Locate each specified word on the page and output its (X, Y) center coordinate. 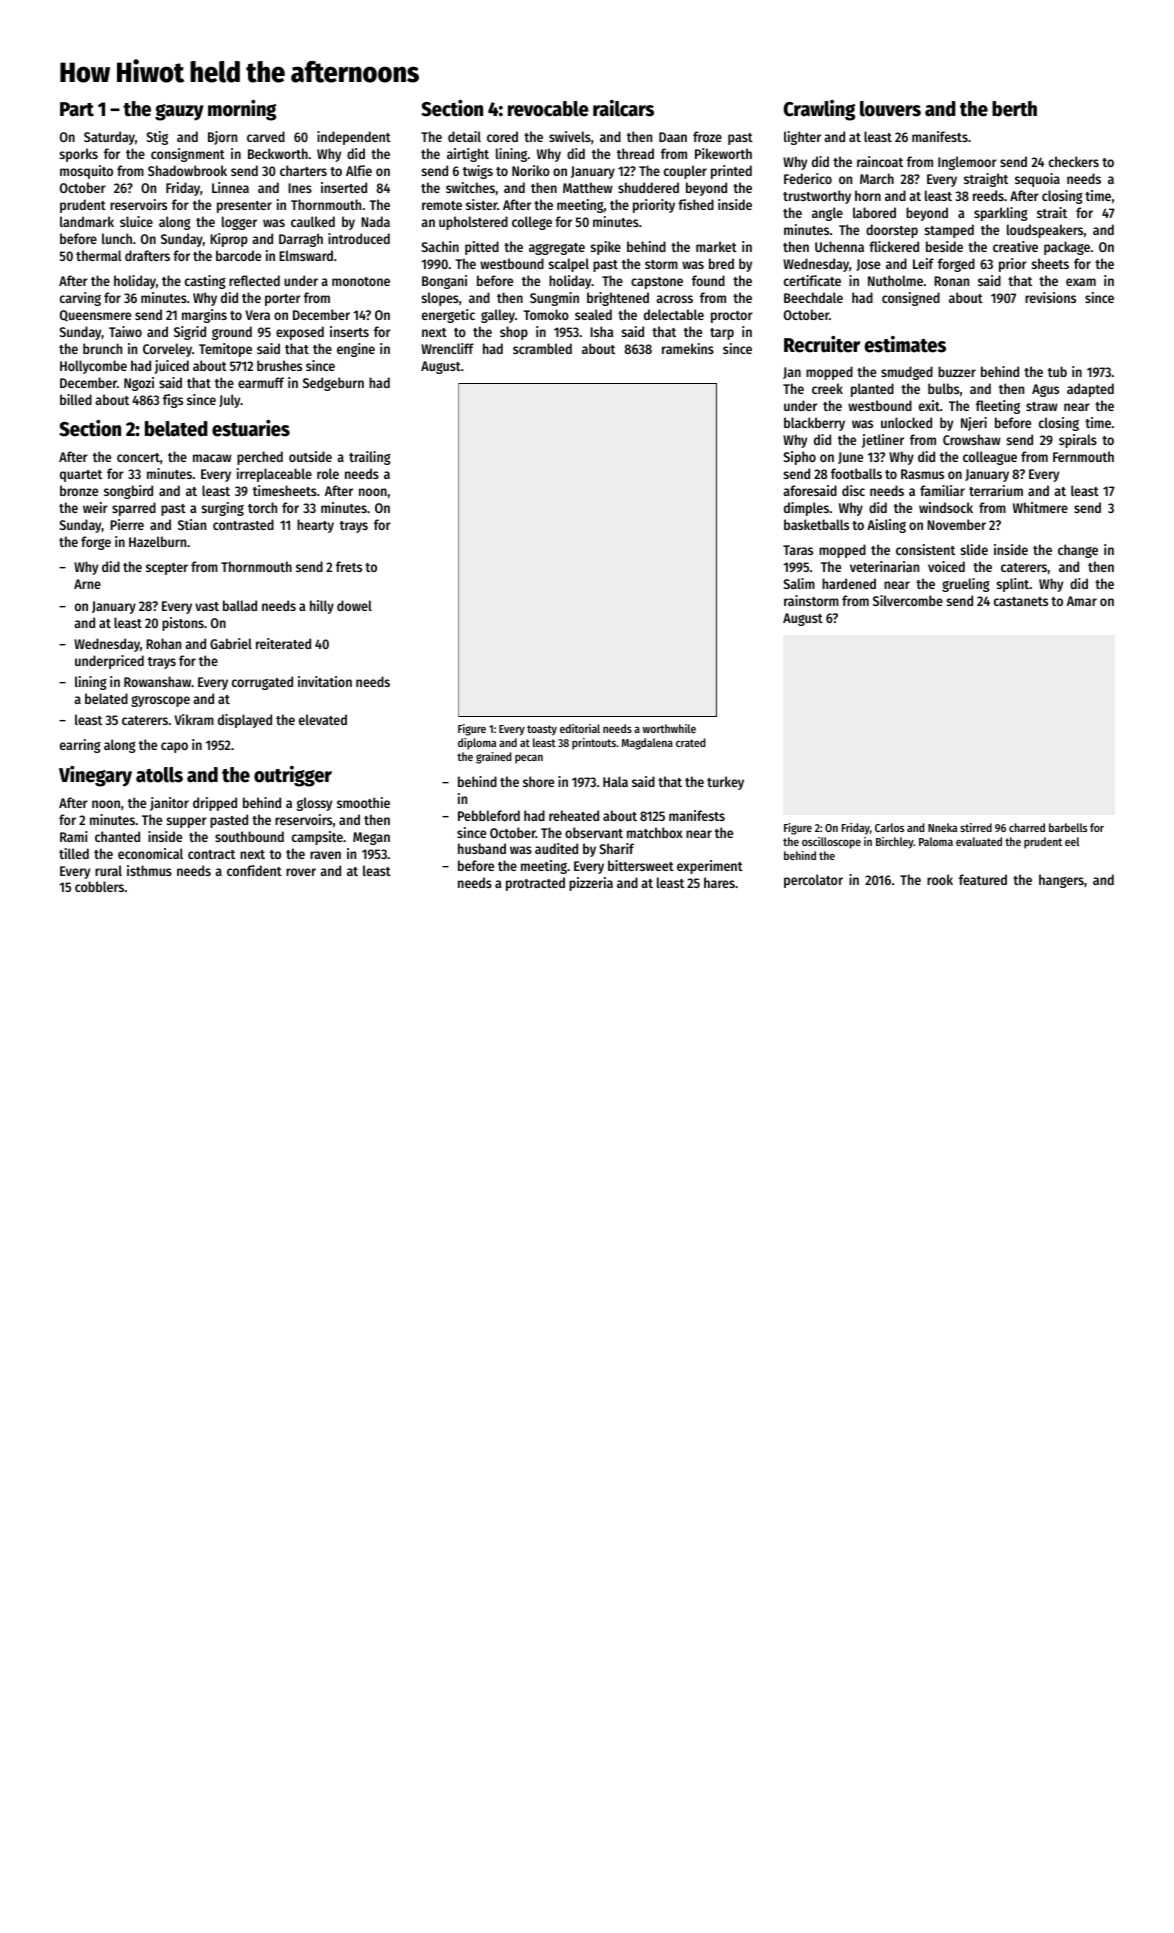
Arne (87, 584)
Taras (798, 550)
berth (1014, 109)
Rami (73, 836)
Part (77, 109)
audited (556, 848)
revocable (548, 109)
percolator (813, 881)
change (1078, 551)
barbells (1068, 827)
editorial (580, 728)
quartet (81, 476)
